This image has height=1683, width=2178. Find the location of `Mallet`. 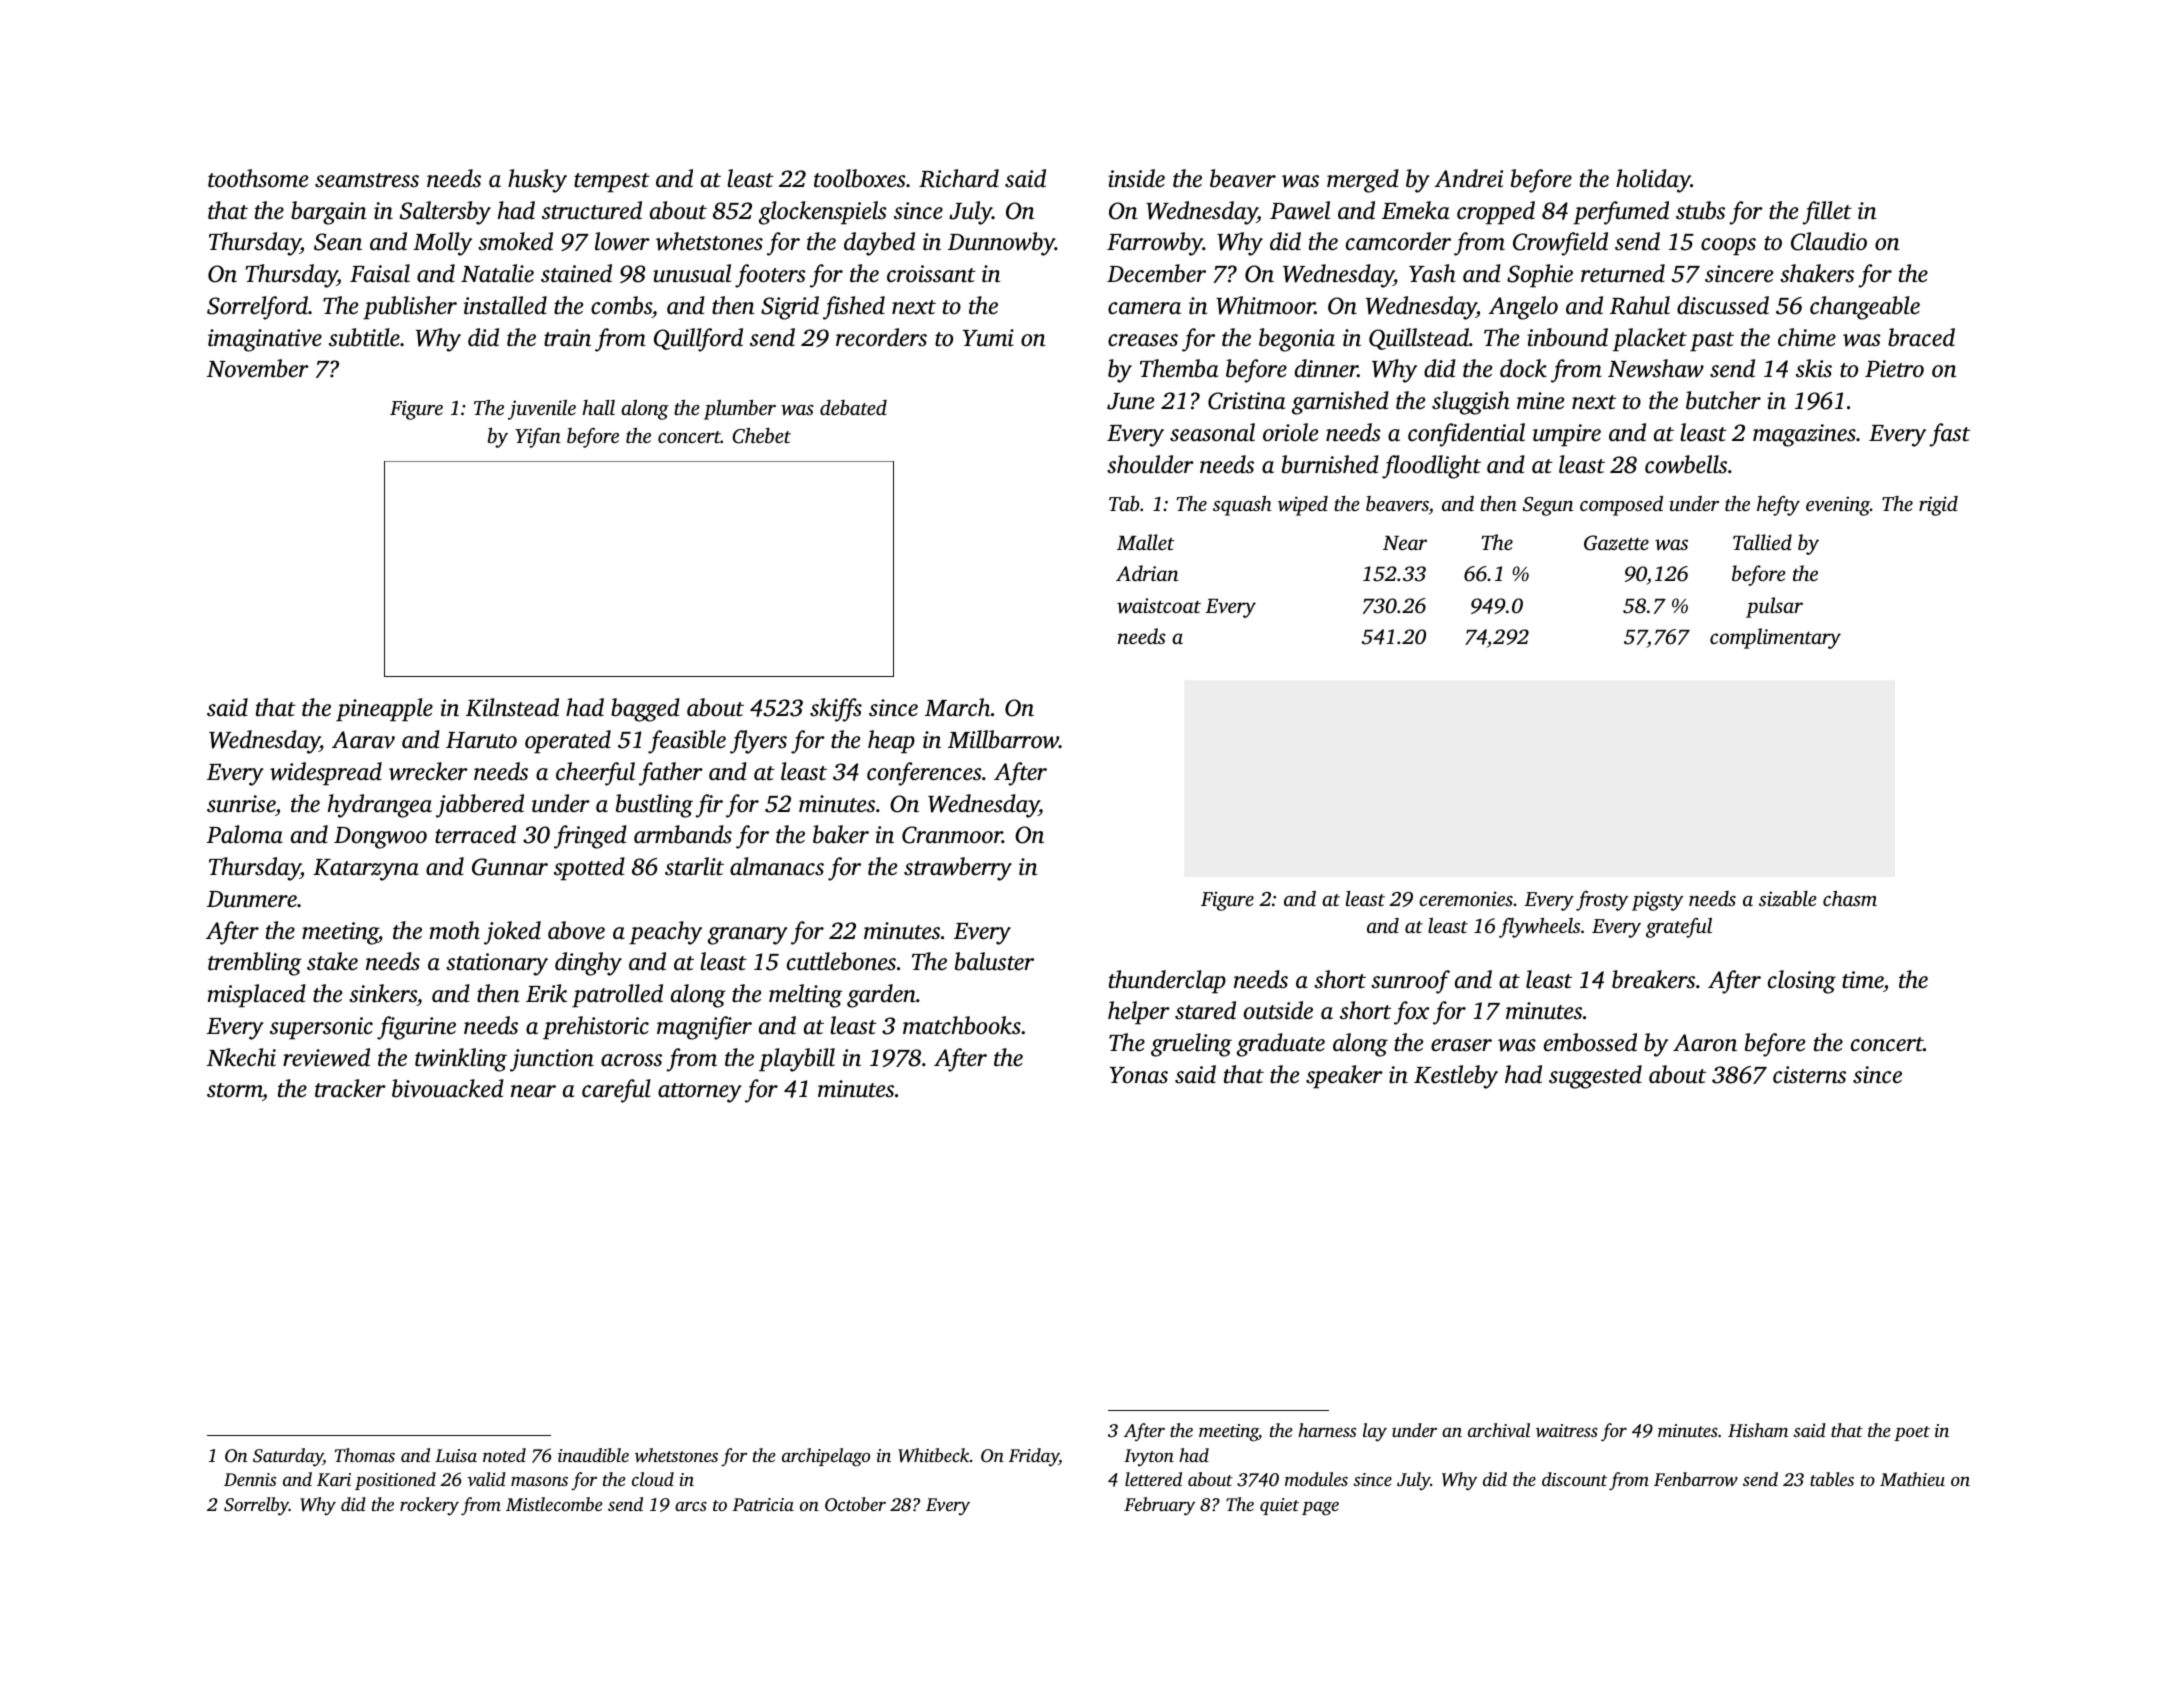

Mallet is located at coordinates (1146, 542).
